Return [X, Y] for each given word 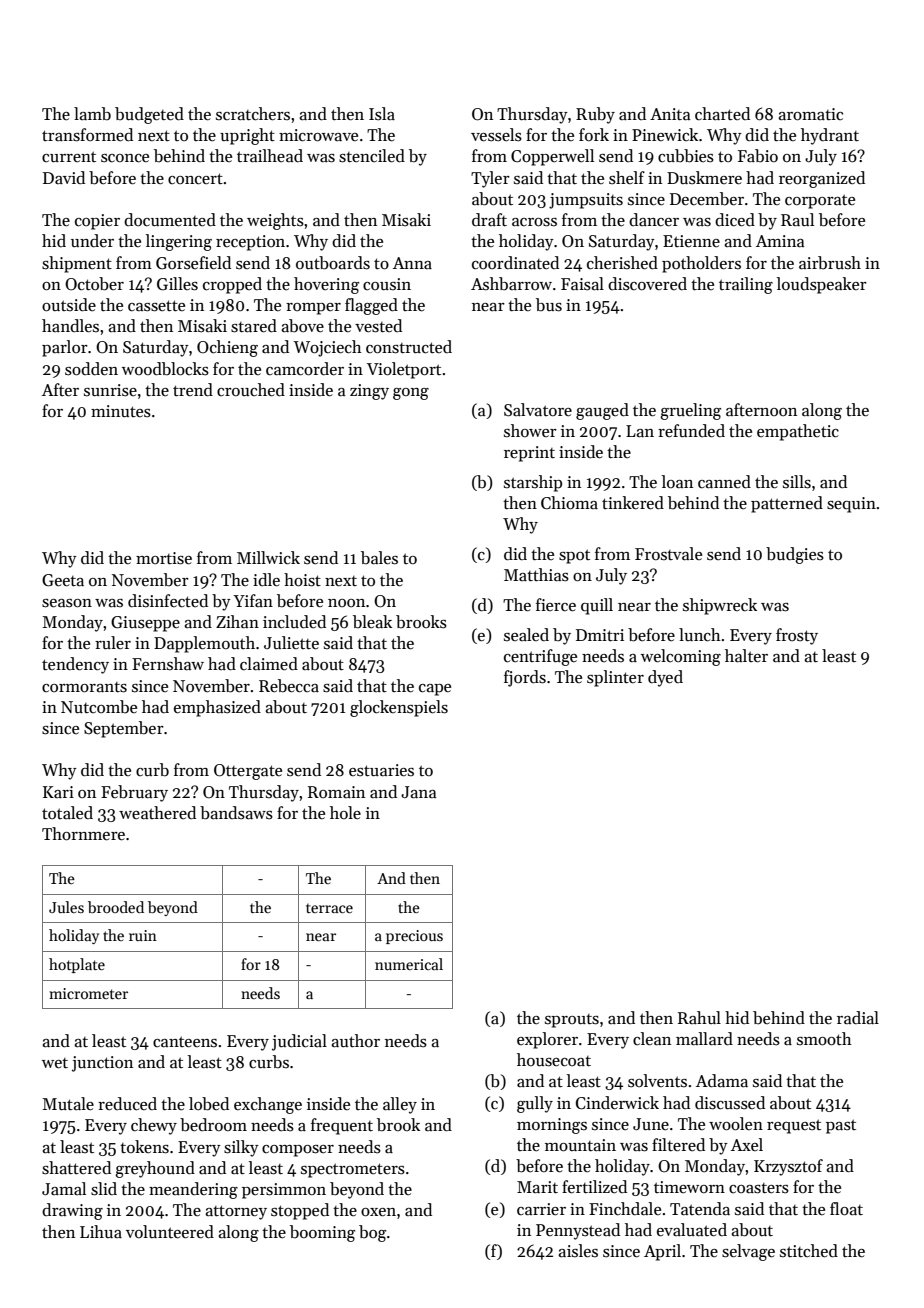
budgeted [149, 115]
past [841, 1126]
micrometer [88, 993]
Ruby [595, 115]
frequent [342, 1126]
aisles [578, 1251]
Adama [722, 1081]
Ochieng [227, 348]
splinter [615, 678]
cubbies [686, 156]
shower [530, 431]
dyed [665, 678]
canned [724, 482]
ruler [113, 643]
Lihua [101, 1231]
